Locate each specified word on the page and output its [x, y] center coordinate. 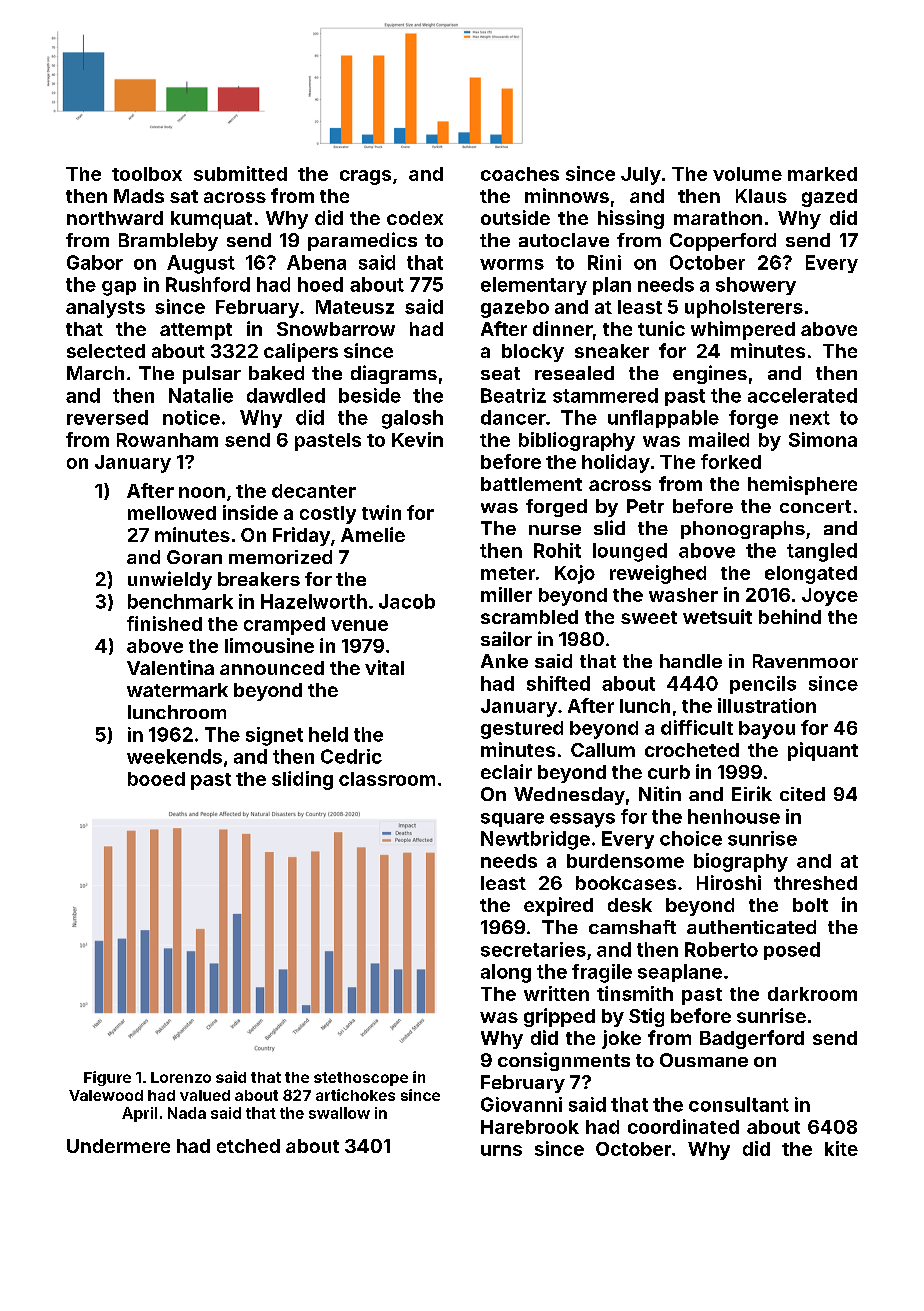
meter [508, 573]
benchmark [180, 601]
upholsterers [744, 309]
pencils [763, 685]
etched [248, 1146]
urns [501, 1150]
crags [365, 177]
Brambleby [168, 242]
